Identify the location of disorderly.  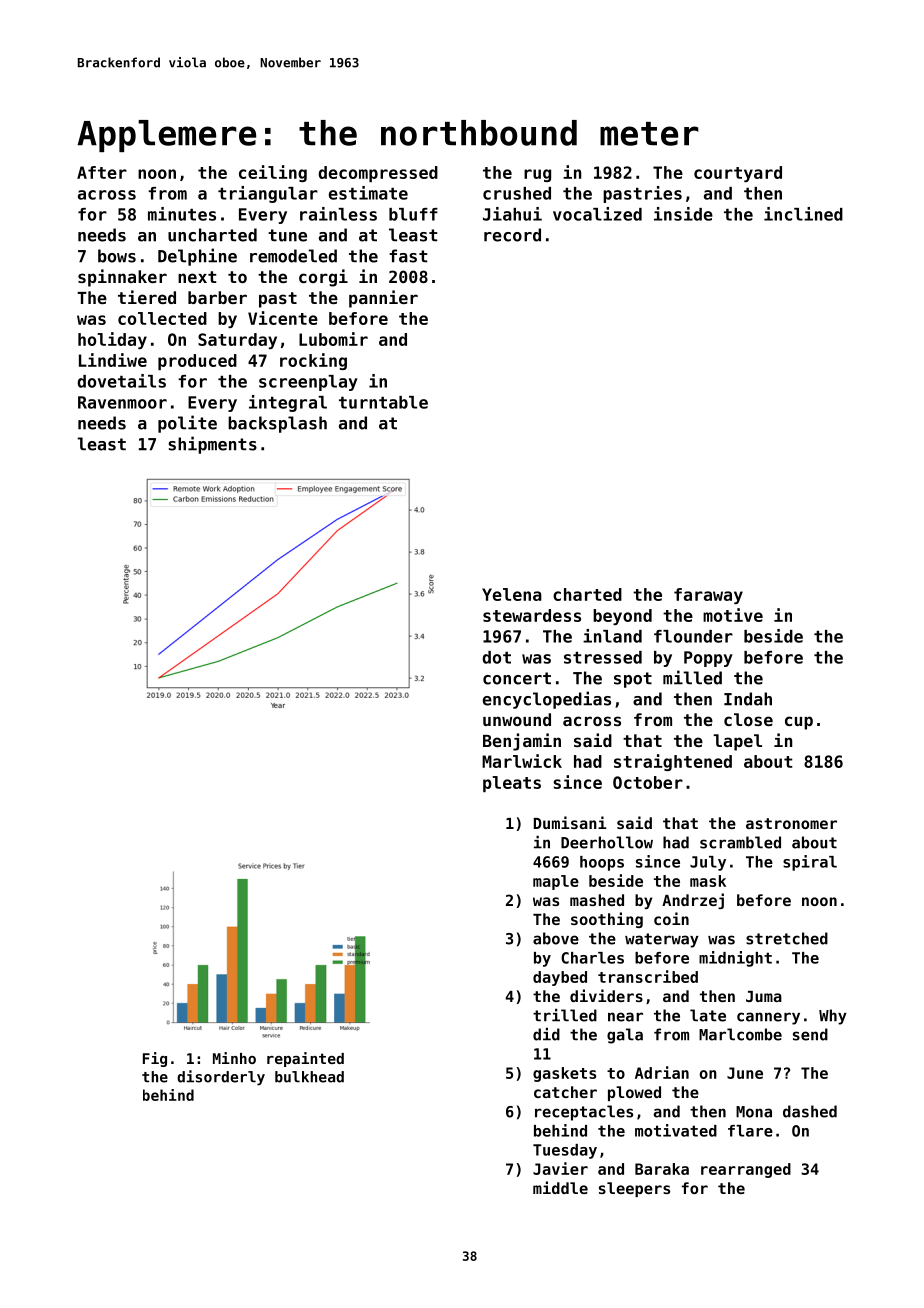
(221, 1078).
